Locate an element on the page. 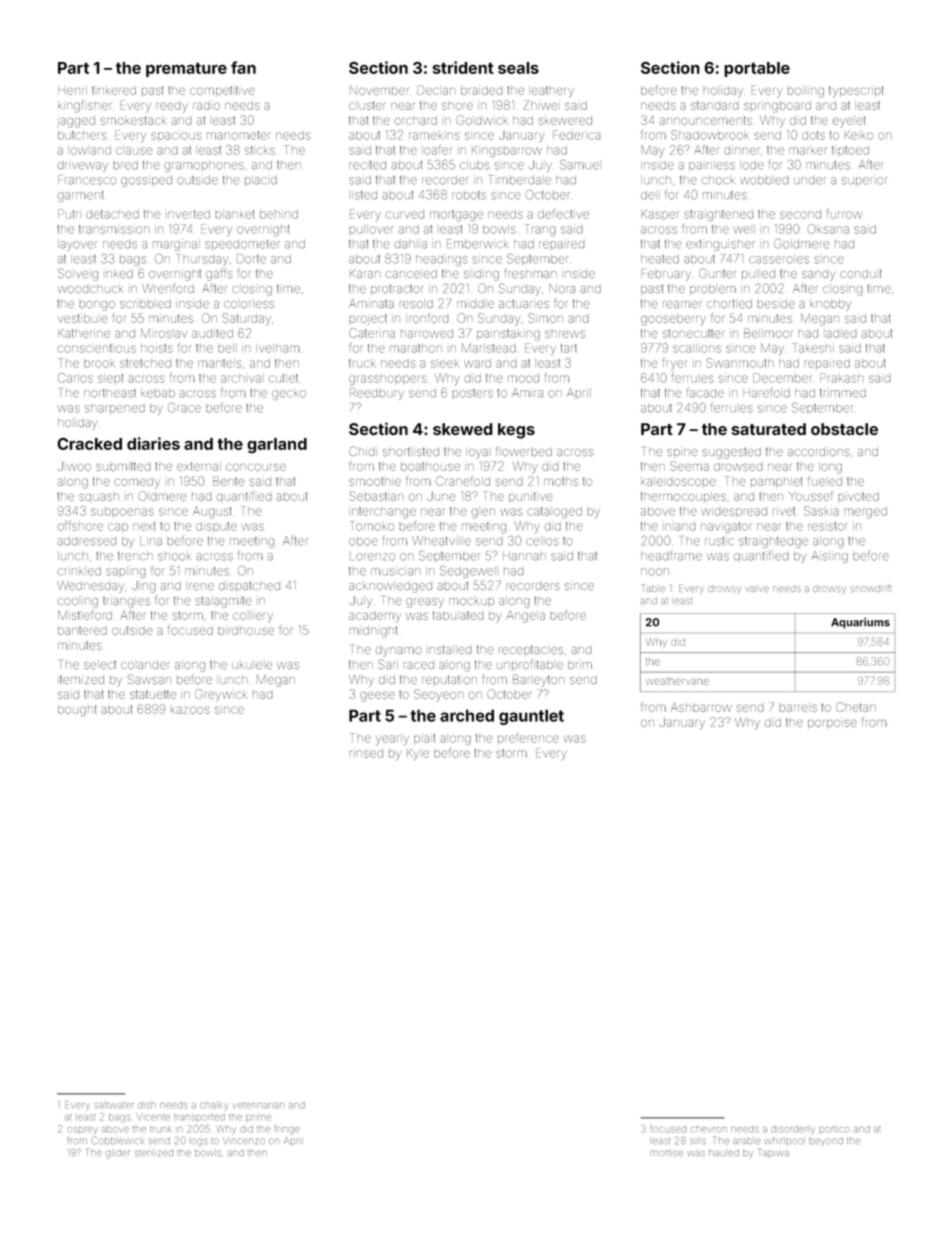 The height and width of the image is (1233, 952). archival is located at coordinates (241, 378).
